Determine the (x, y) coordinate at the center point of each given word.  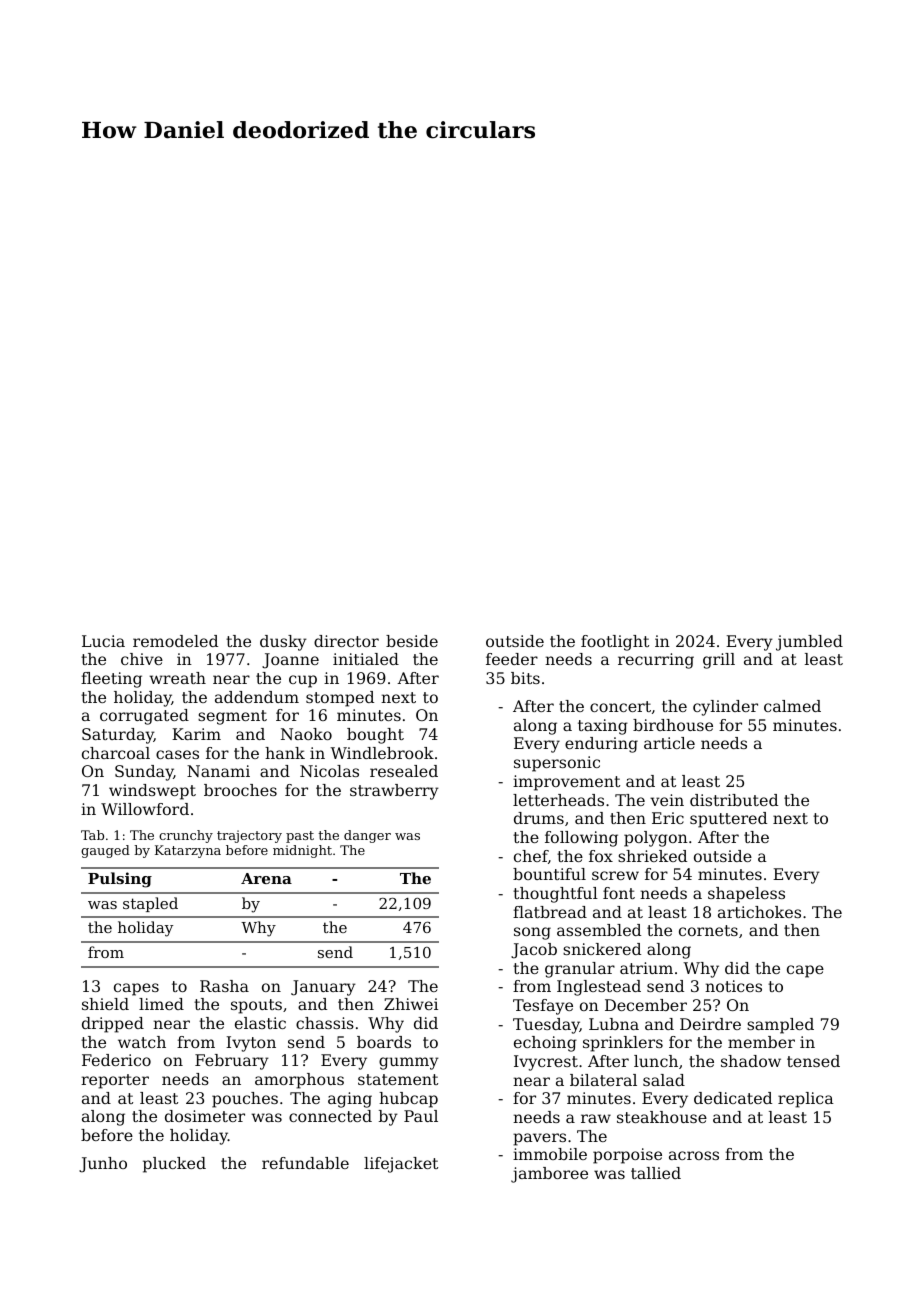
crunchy (186, 836)
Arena (266, 878)
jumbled (809, 643)
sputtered (728, 820)
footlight (615, 643)
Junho (103, 1165)
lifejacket (401, 1165)
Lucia (103, 641)
